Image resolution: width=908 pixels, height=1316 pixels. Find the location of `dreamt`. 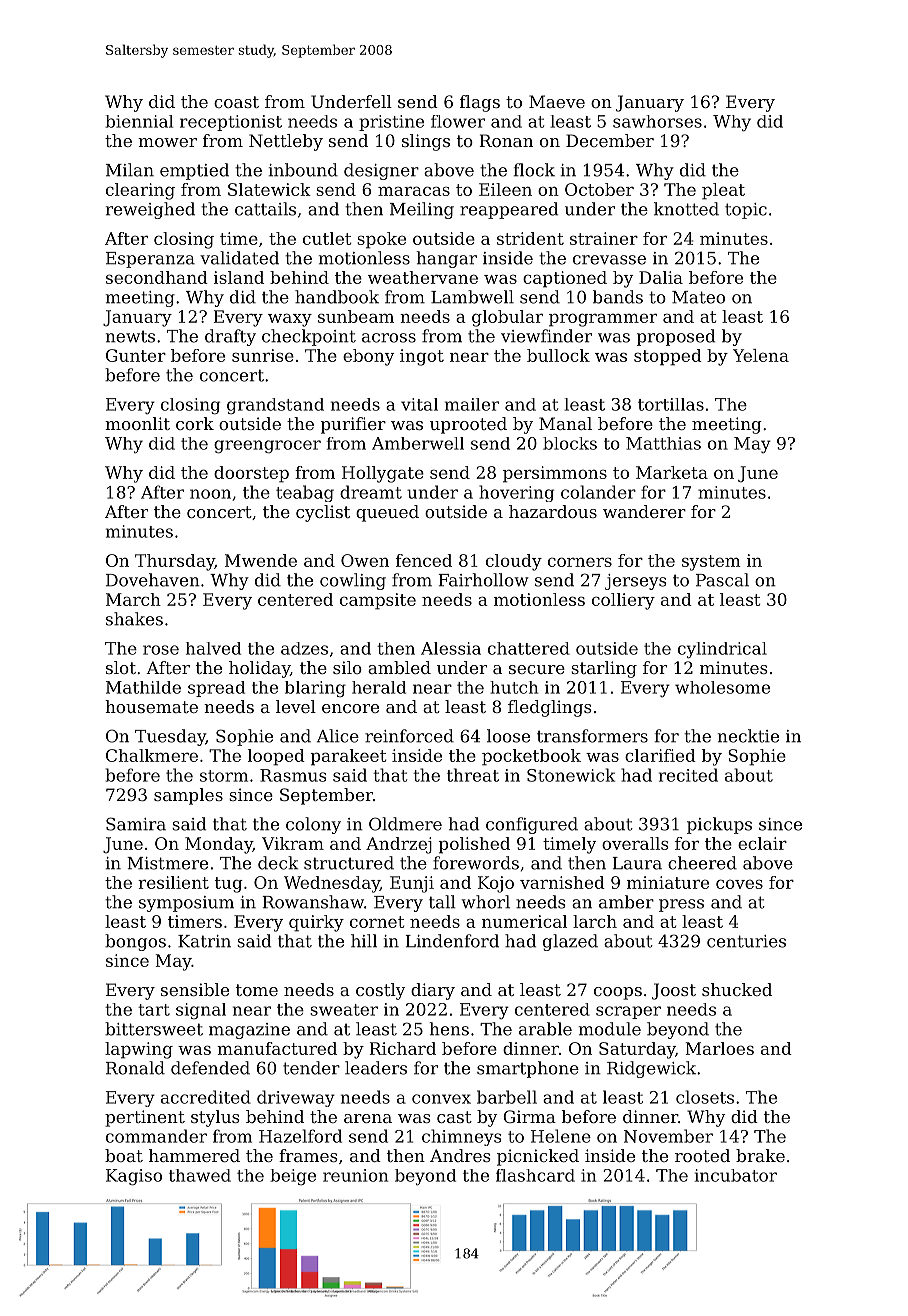

dreamt is located at coordinates (371, 492).
